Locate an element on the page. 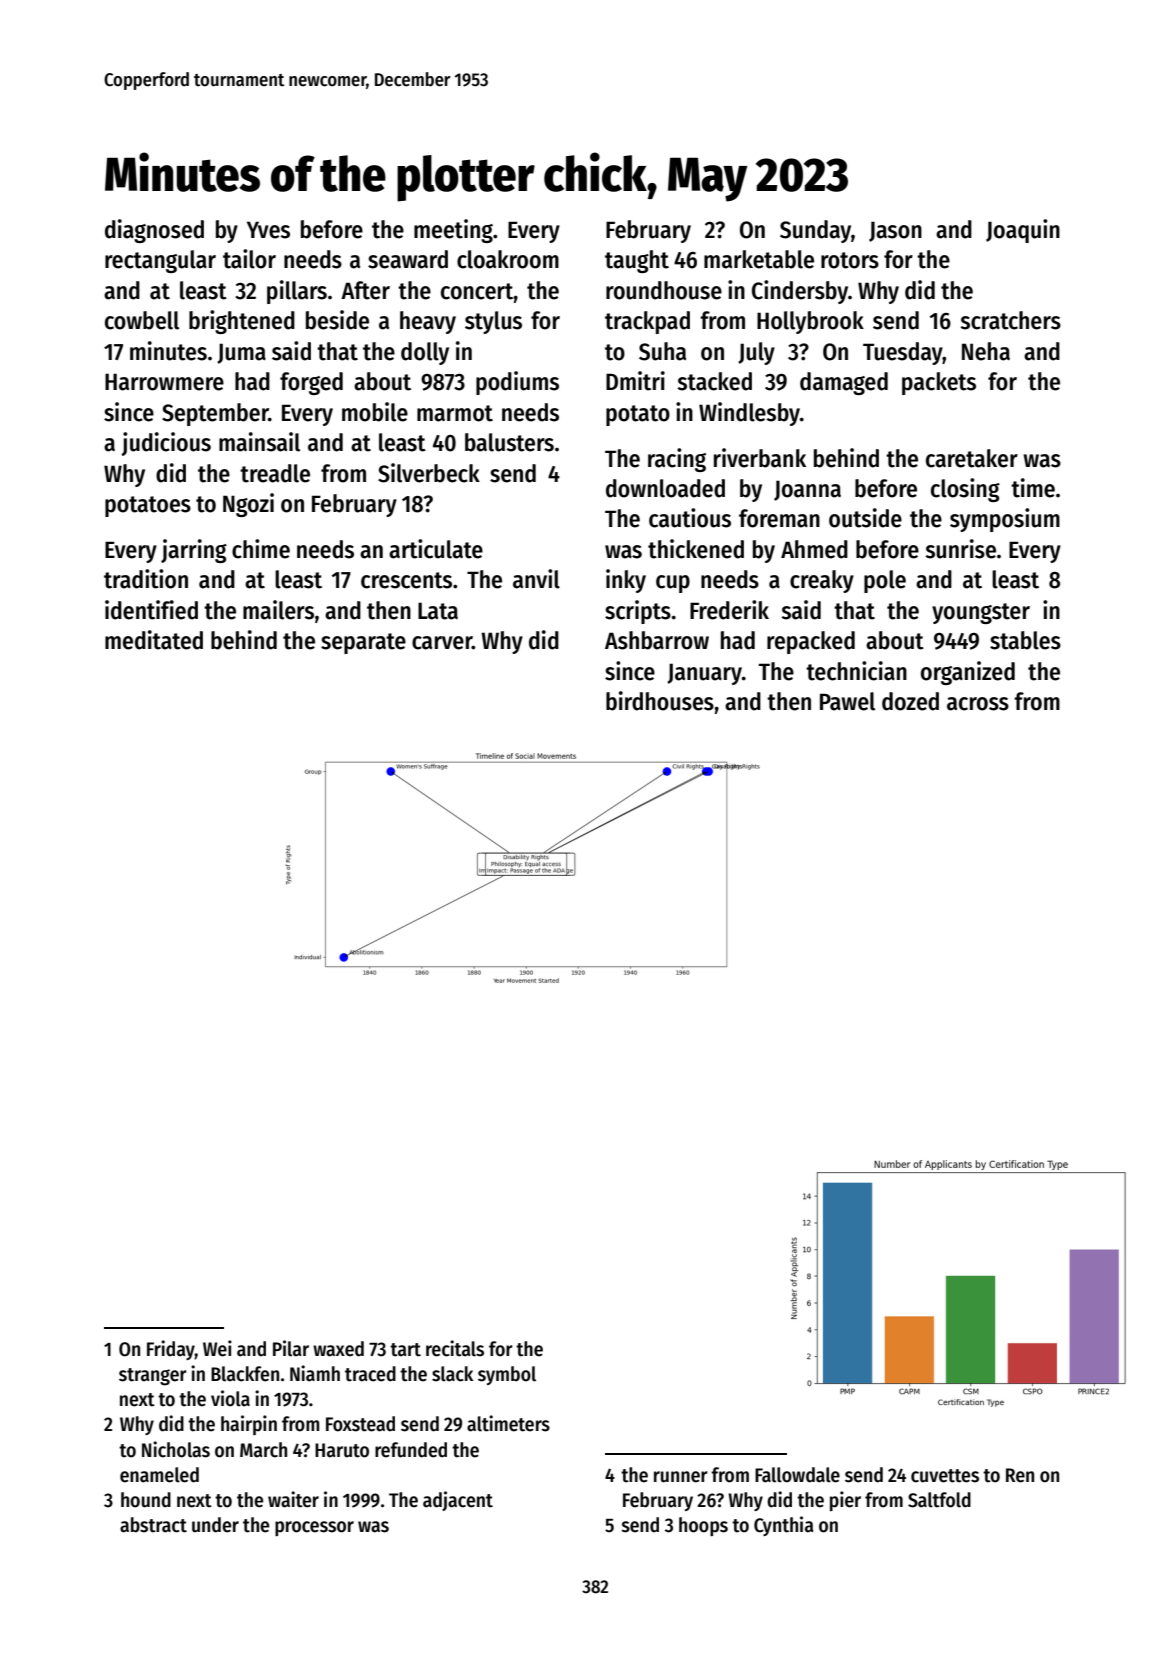  Ren is located at coordinates (1020, 1475).
